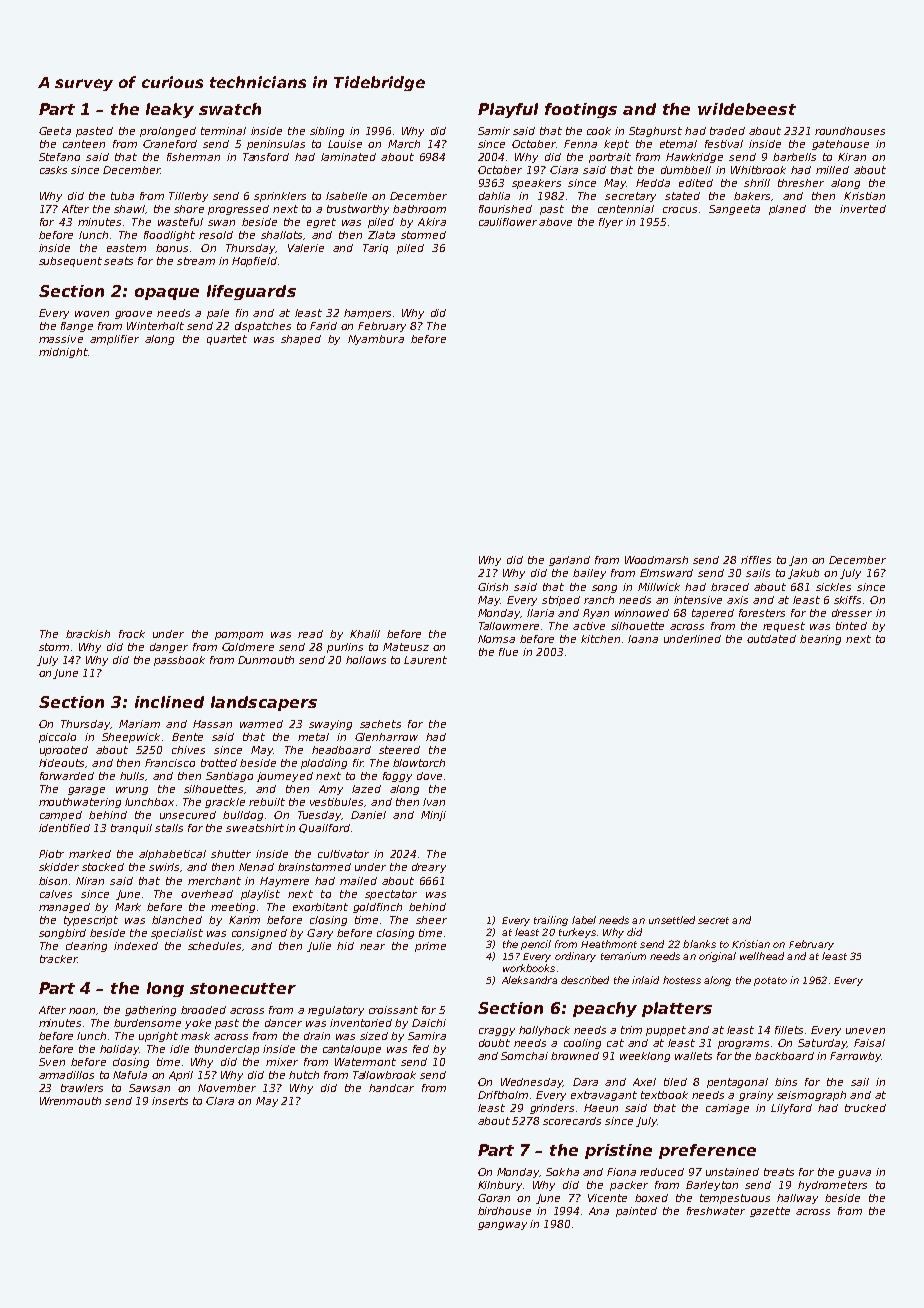 The width and height of the page is (924, 1308). Describe the element at coordinates (70, 1101) in the page. I see `Wrenmouth` at that location.
